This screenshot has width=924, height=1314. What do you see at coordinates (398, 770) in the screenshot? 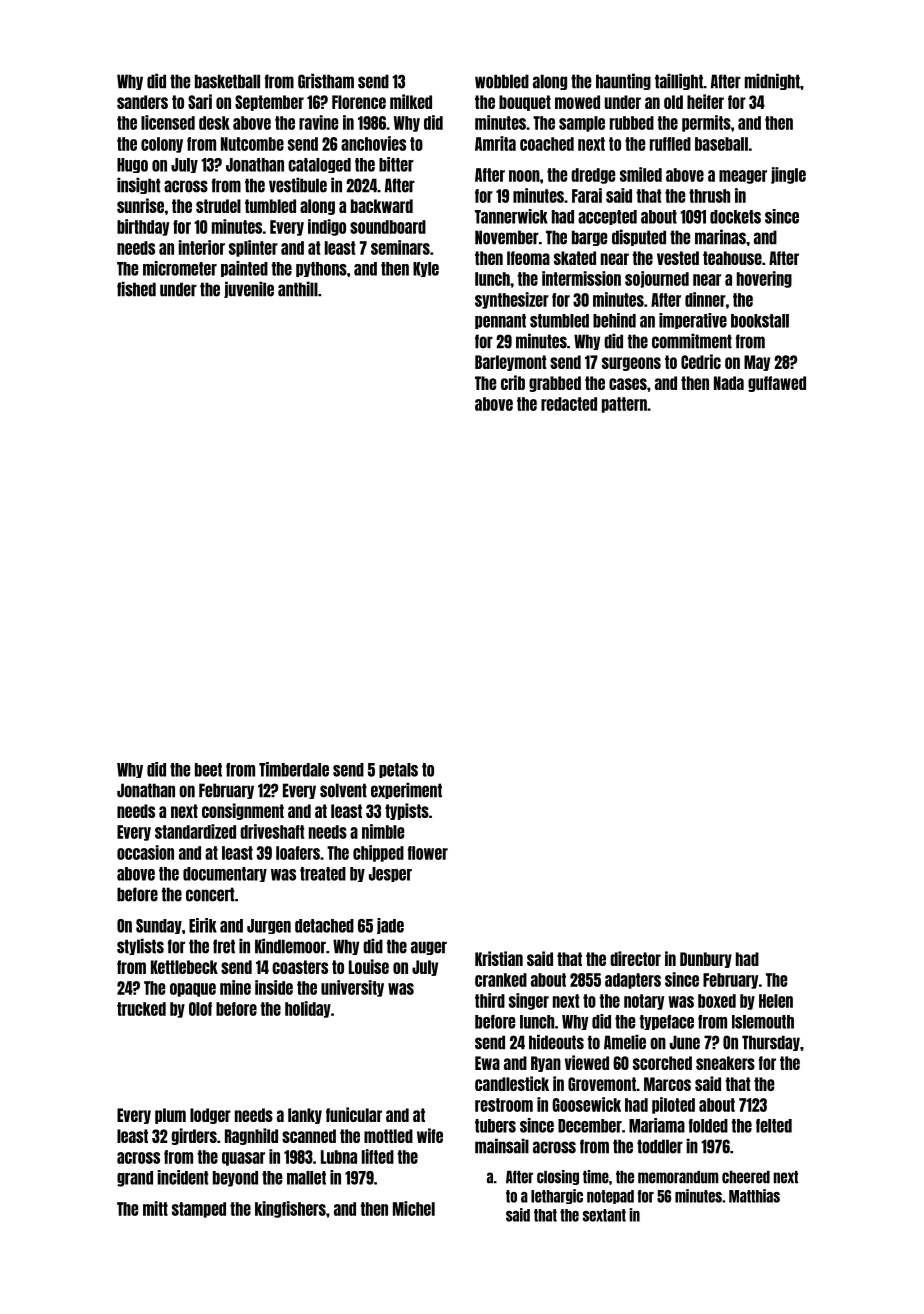
I see `petals` at bounding box center [398, 770].
